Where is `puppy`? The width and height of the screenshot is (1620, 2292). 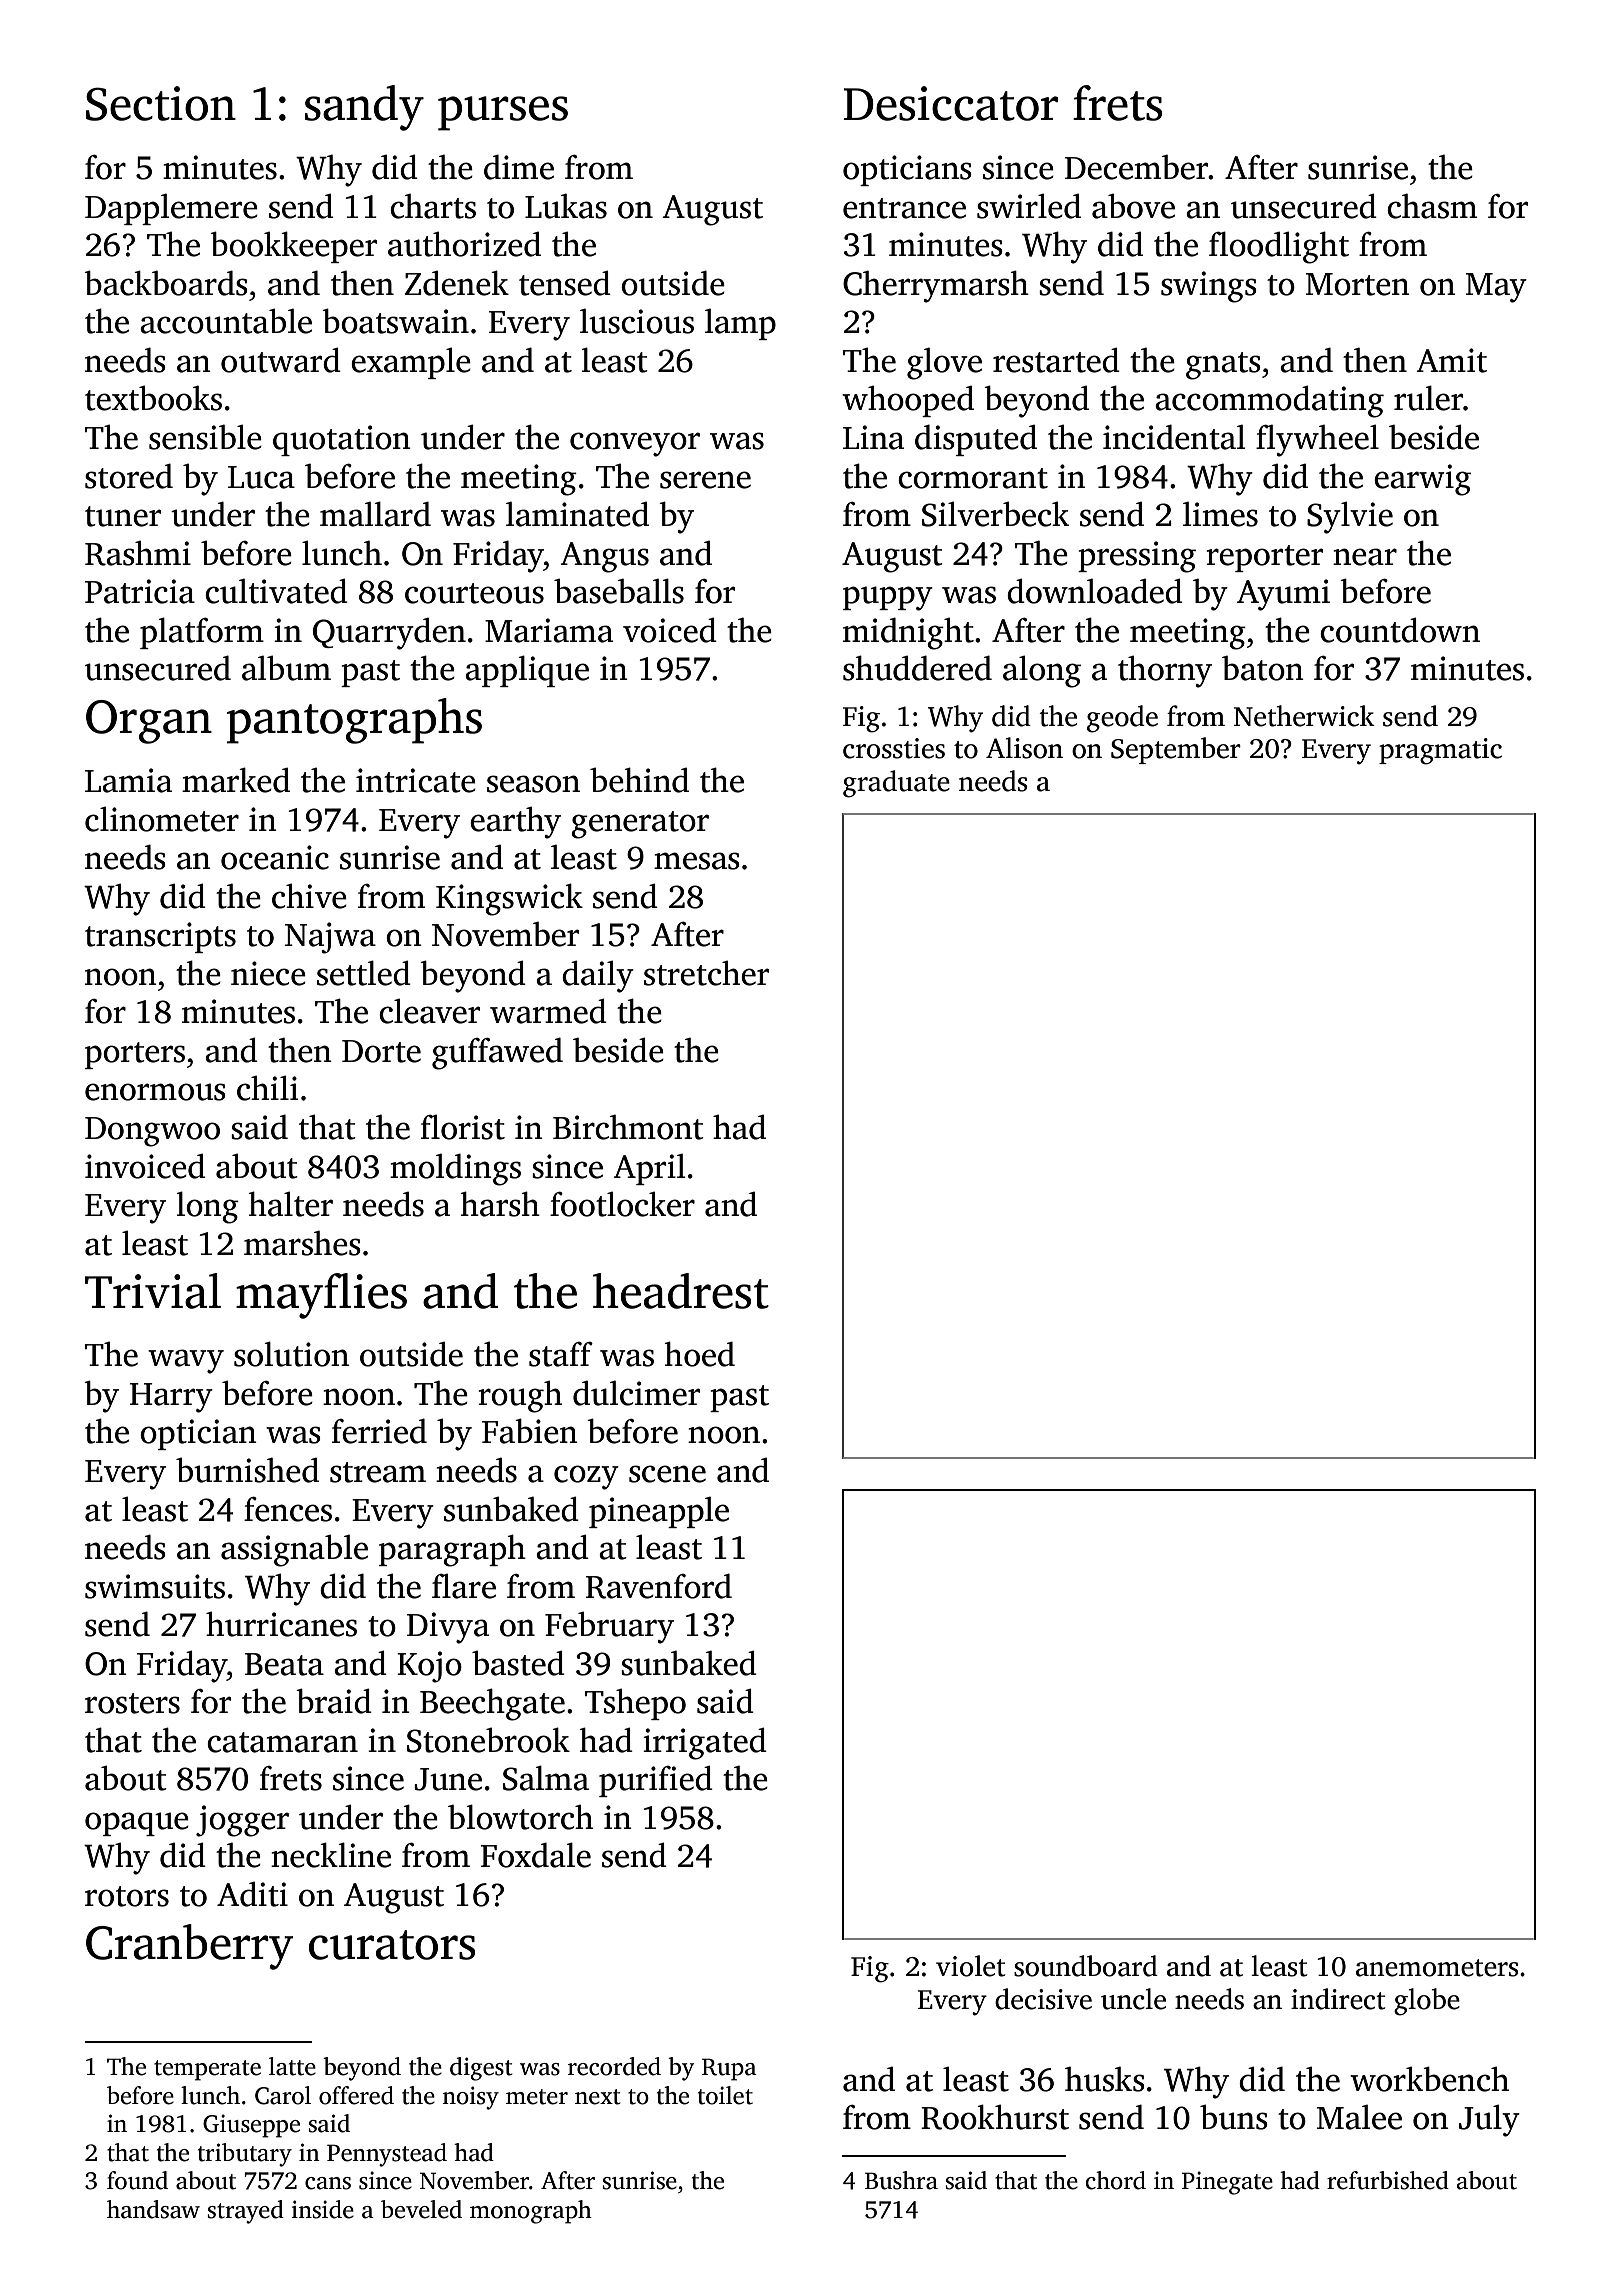 puppy is located at coordinates (888, 598).
